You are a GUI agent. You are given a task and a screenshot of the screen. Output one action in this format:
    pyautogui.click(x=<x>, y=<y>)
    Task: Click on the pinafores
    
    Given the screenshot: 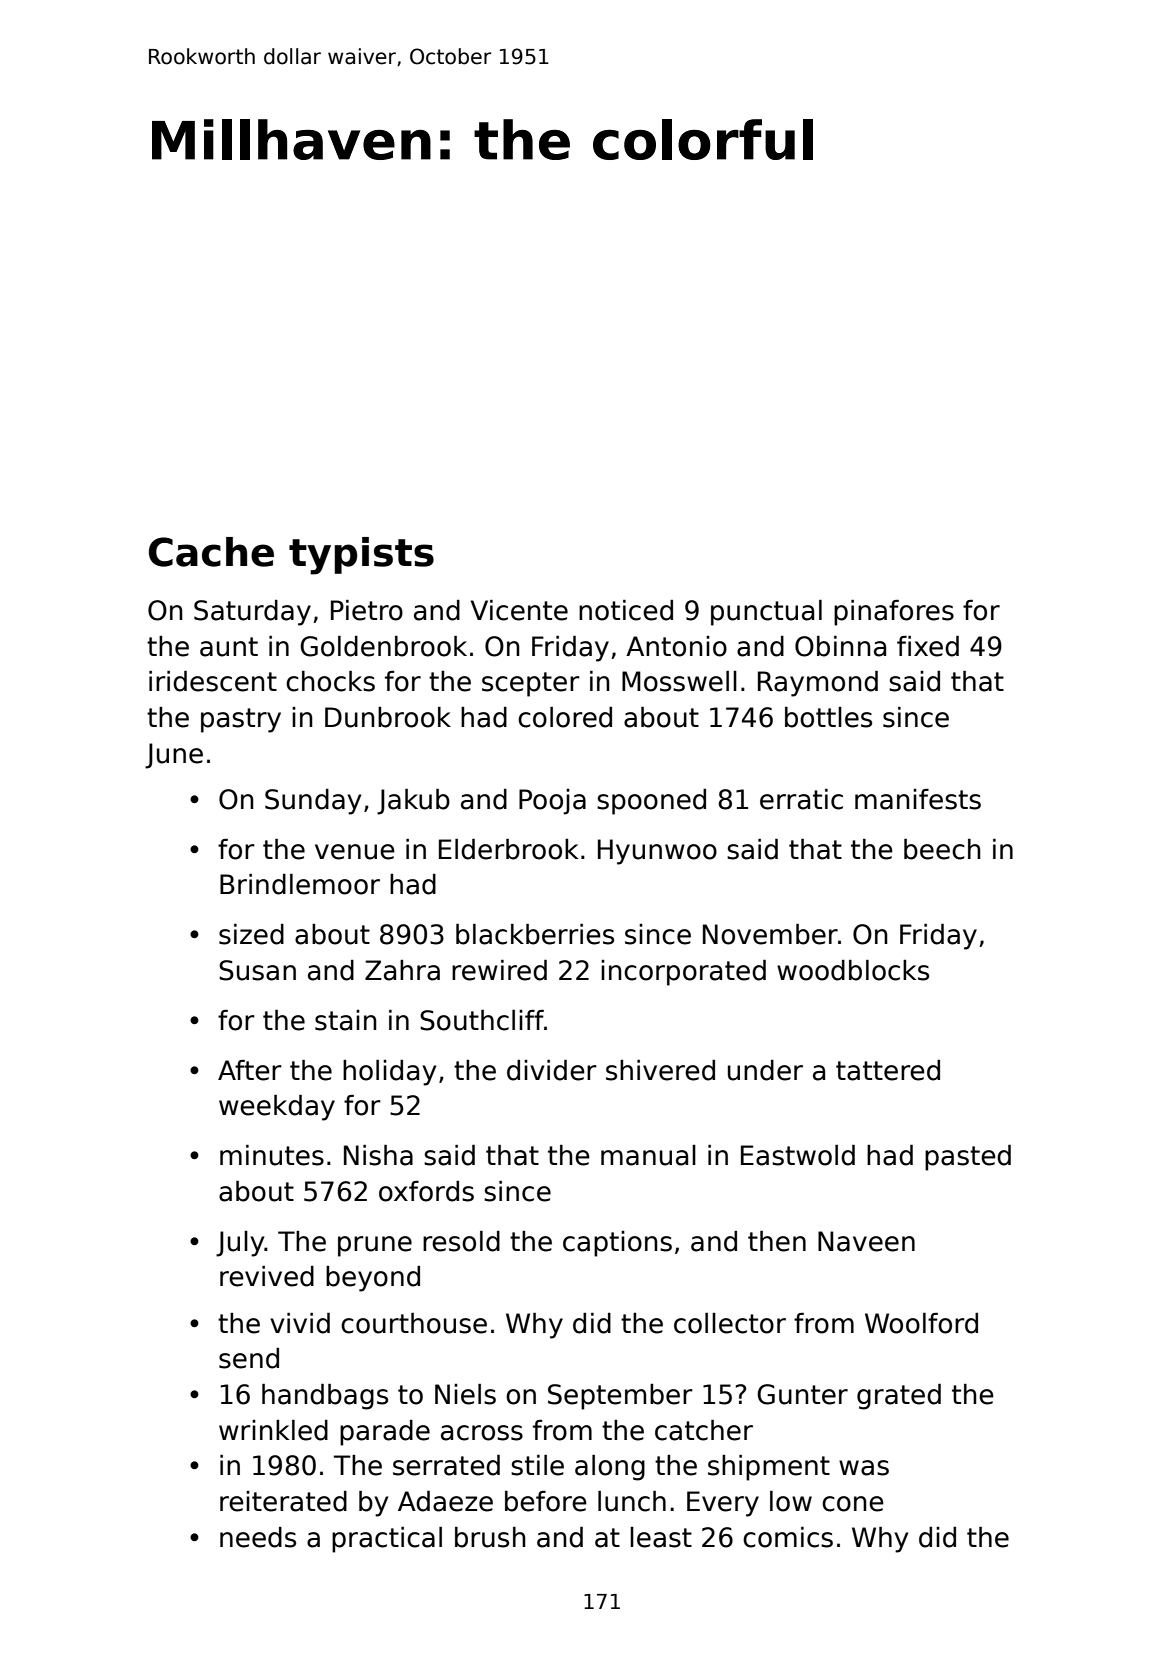 What is the action you would take?
    pyautogui.click(x=894, y=613)
